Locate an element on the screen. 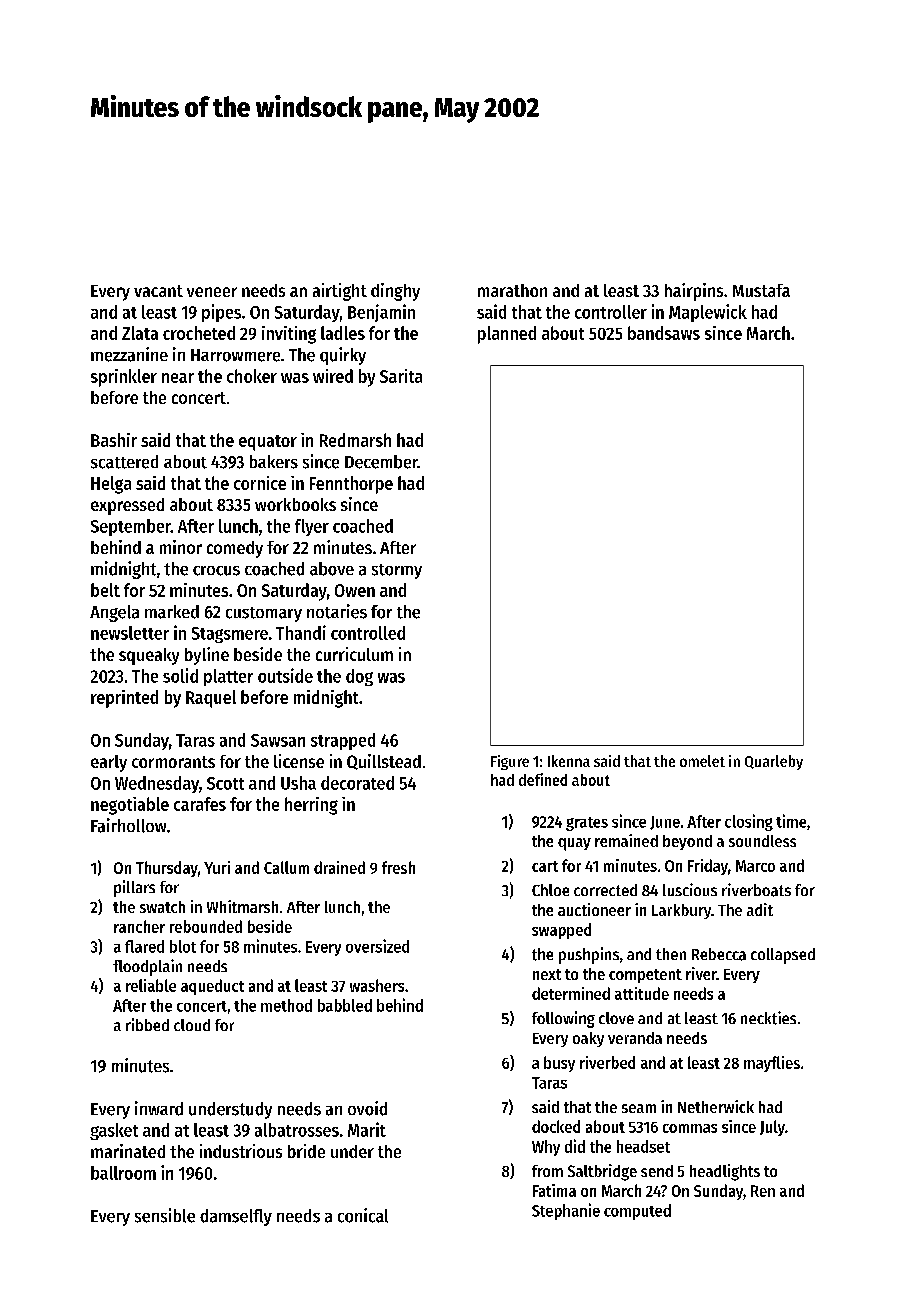 Image resolution: width=908 pixels, height=1316 pixels. seam is located at coordinates (639, 1108).
